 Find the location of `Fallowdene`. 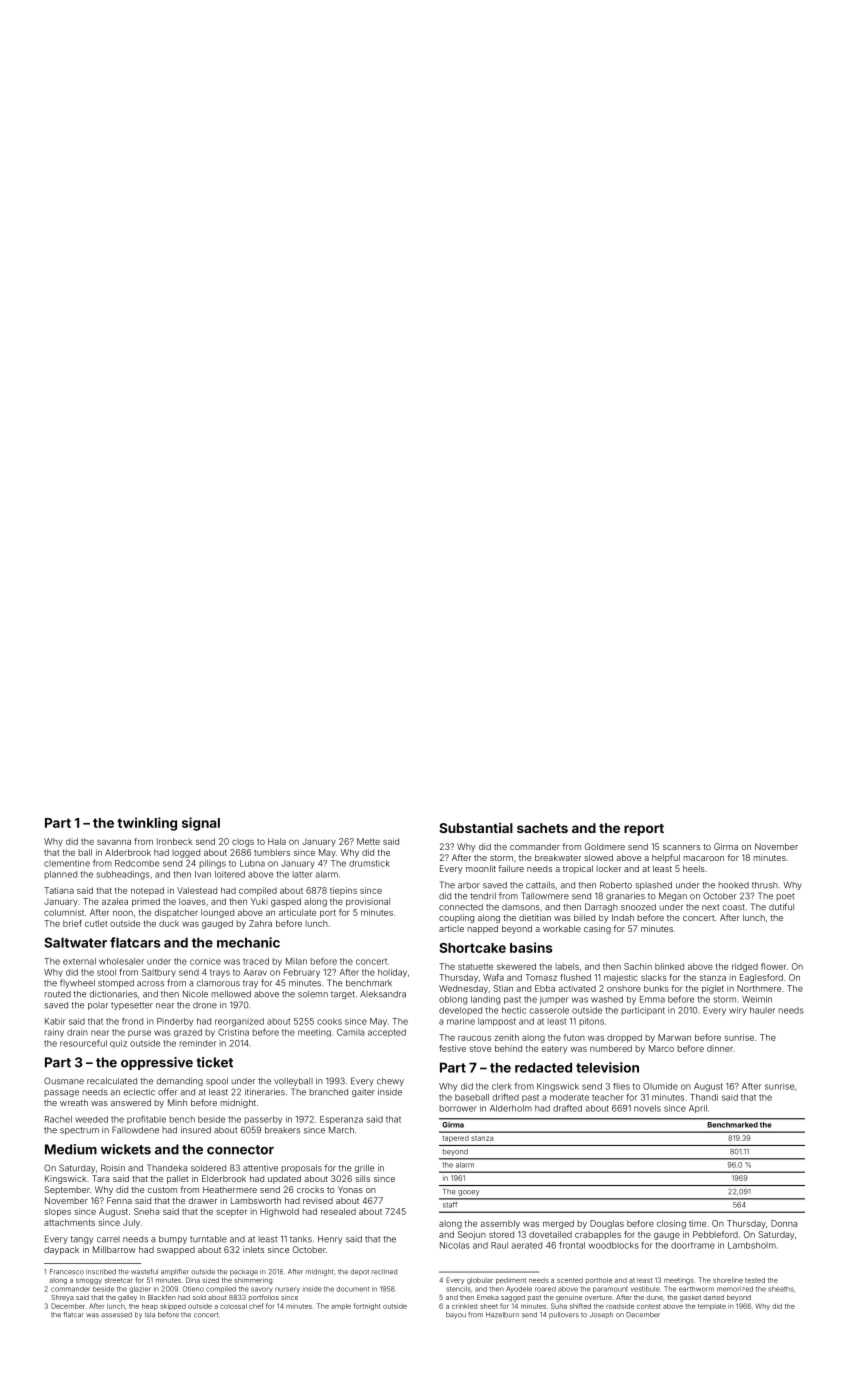

Fallowdene is located at coordinates (135, 1130).
